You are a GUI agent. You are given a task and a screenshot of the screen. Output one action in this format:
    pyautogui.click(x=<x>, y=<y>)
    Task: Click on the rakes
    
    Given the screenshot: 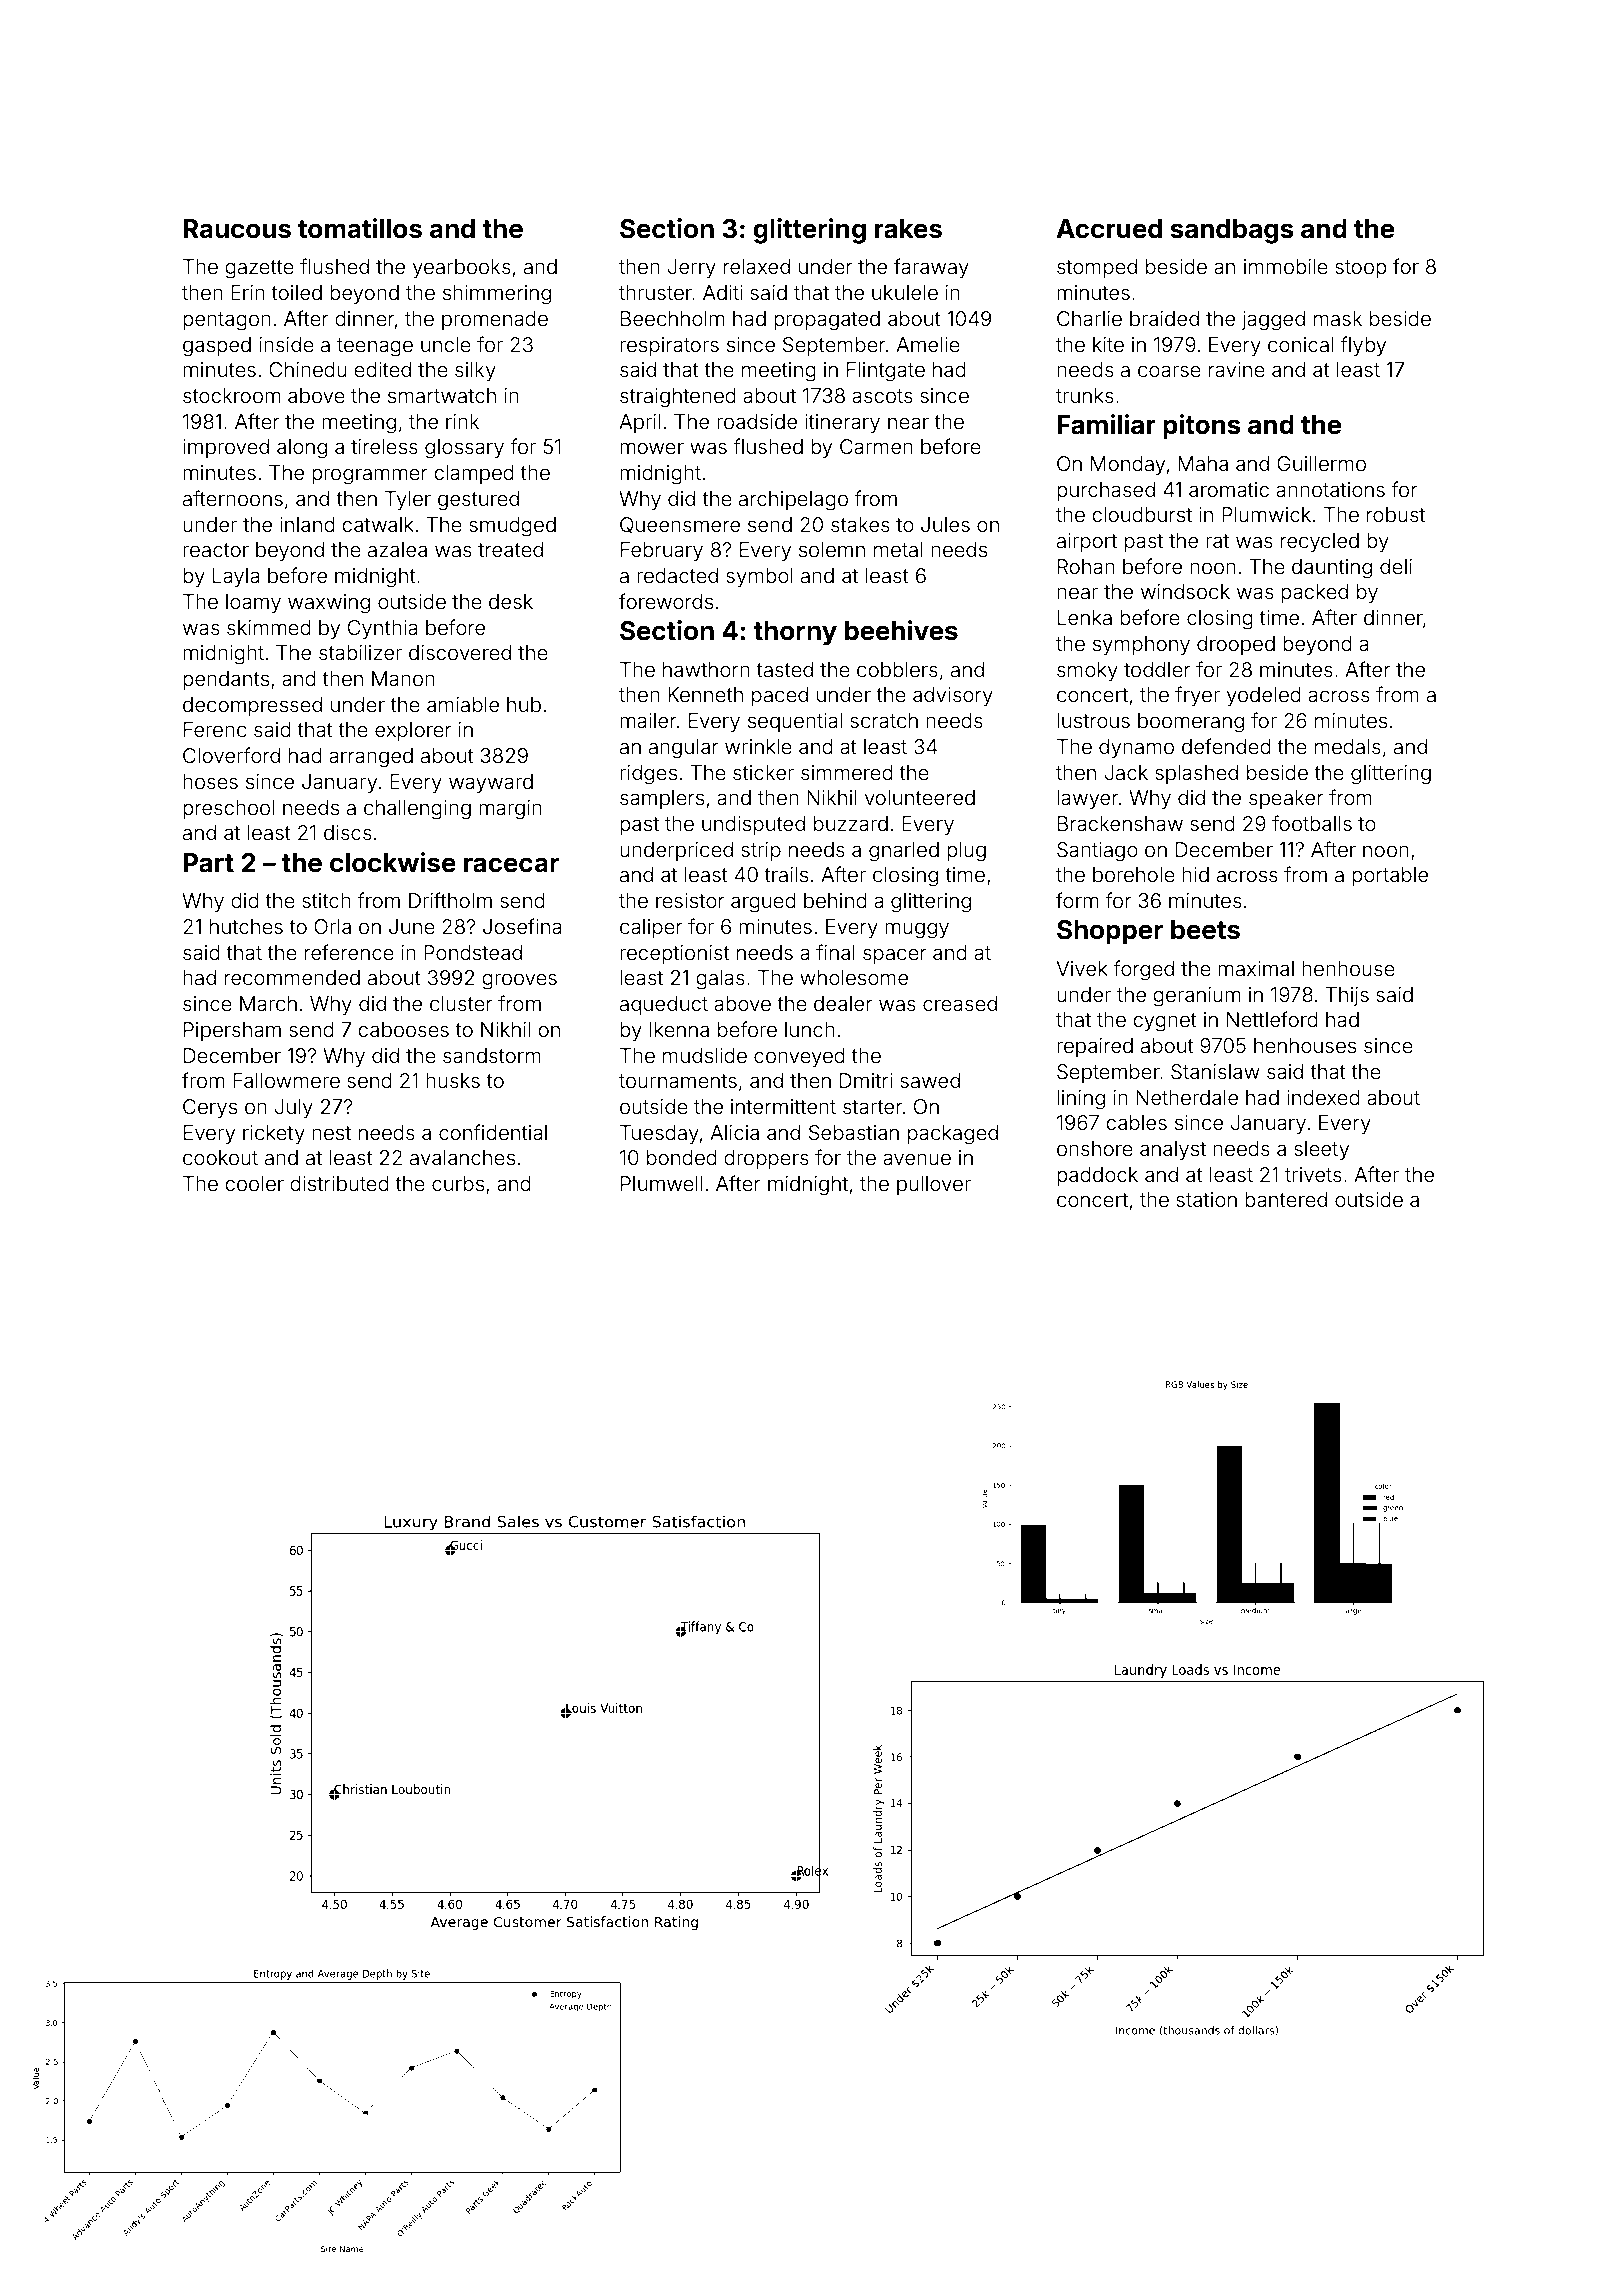 What is the action you would take?
    pyautogui.click(x=908, y=229)
